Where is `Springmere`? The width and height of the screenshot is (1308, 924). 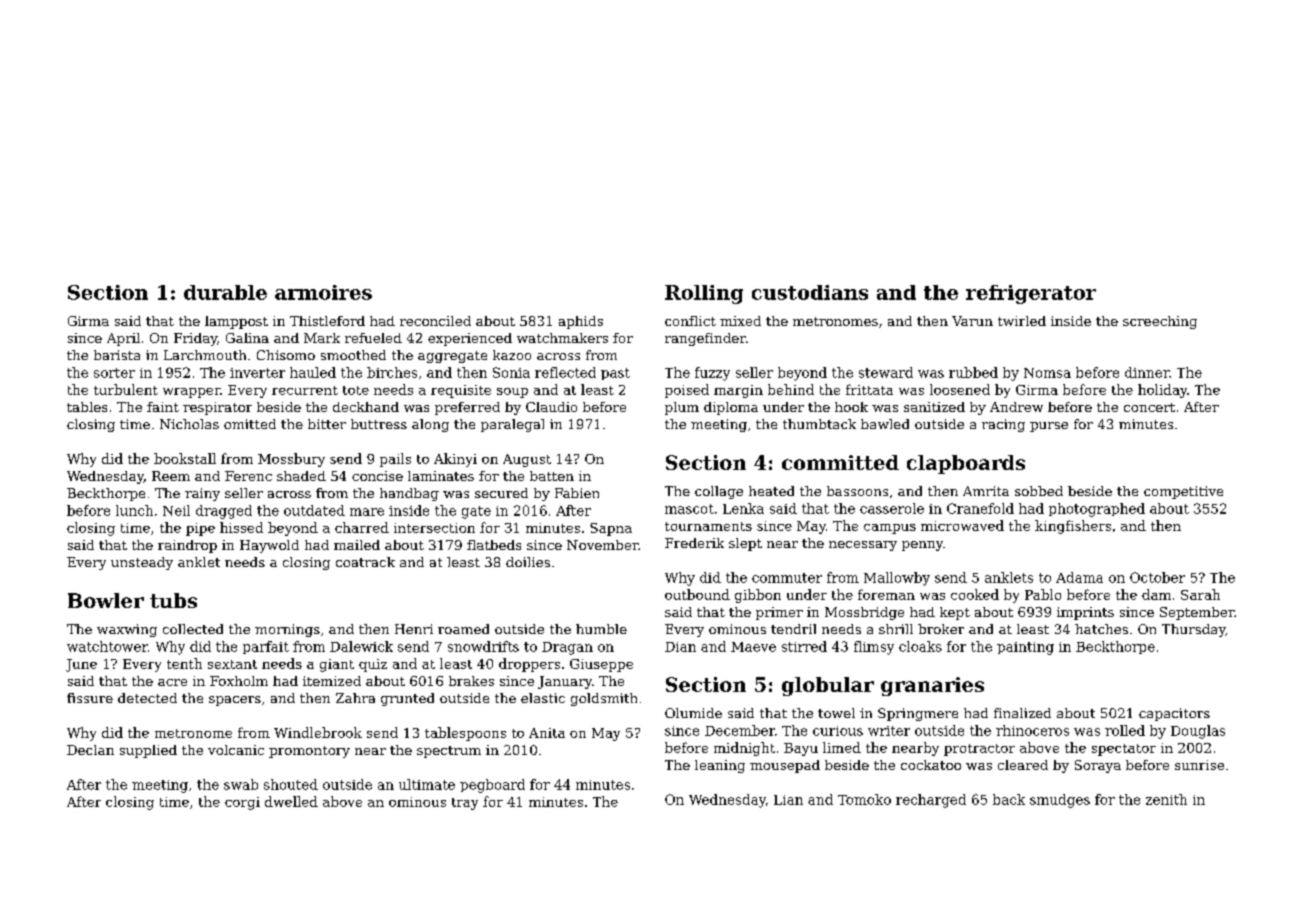
Springmere is located at coordinates (918, 714).
